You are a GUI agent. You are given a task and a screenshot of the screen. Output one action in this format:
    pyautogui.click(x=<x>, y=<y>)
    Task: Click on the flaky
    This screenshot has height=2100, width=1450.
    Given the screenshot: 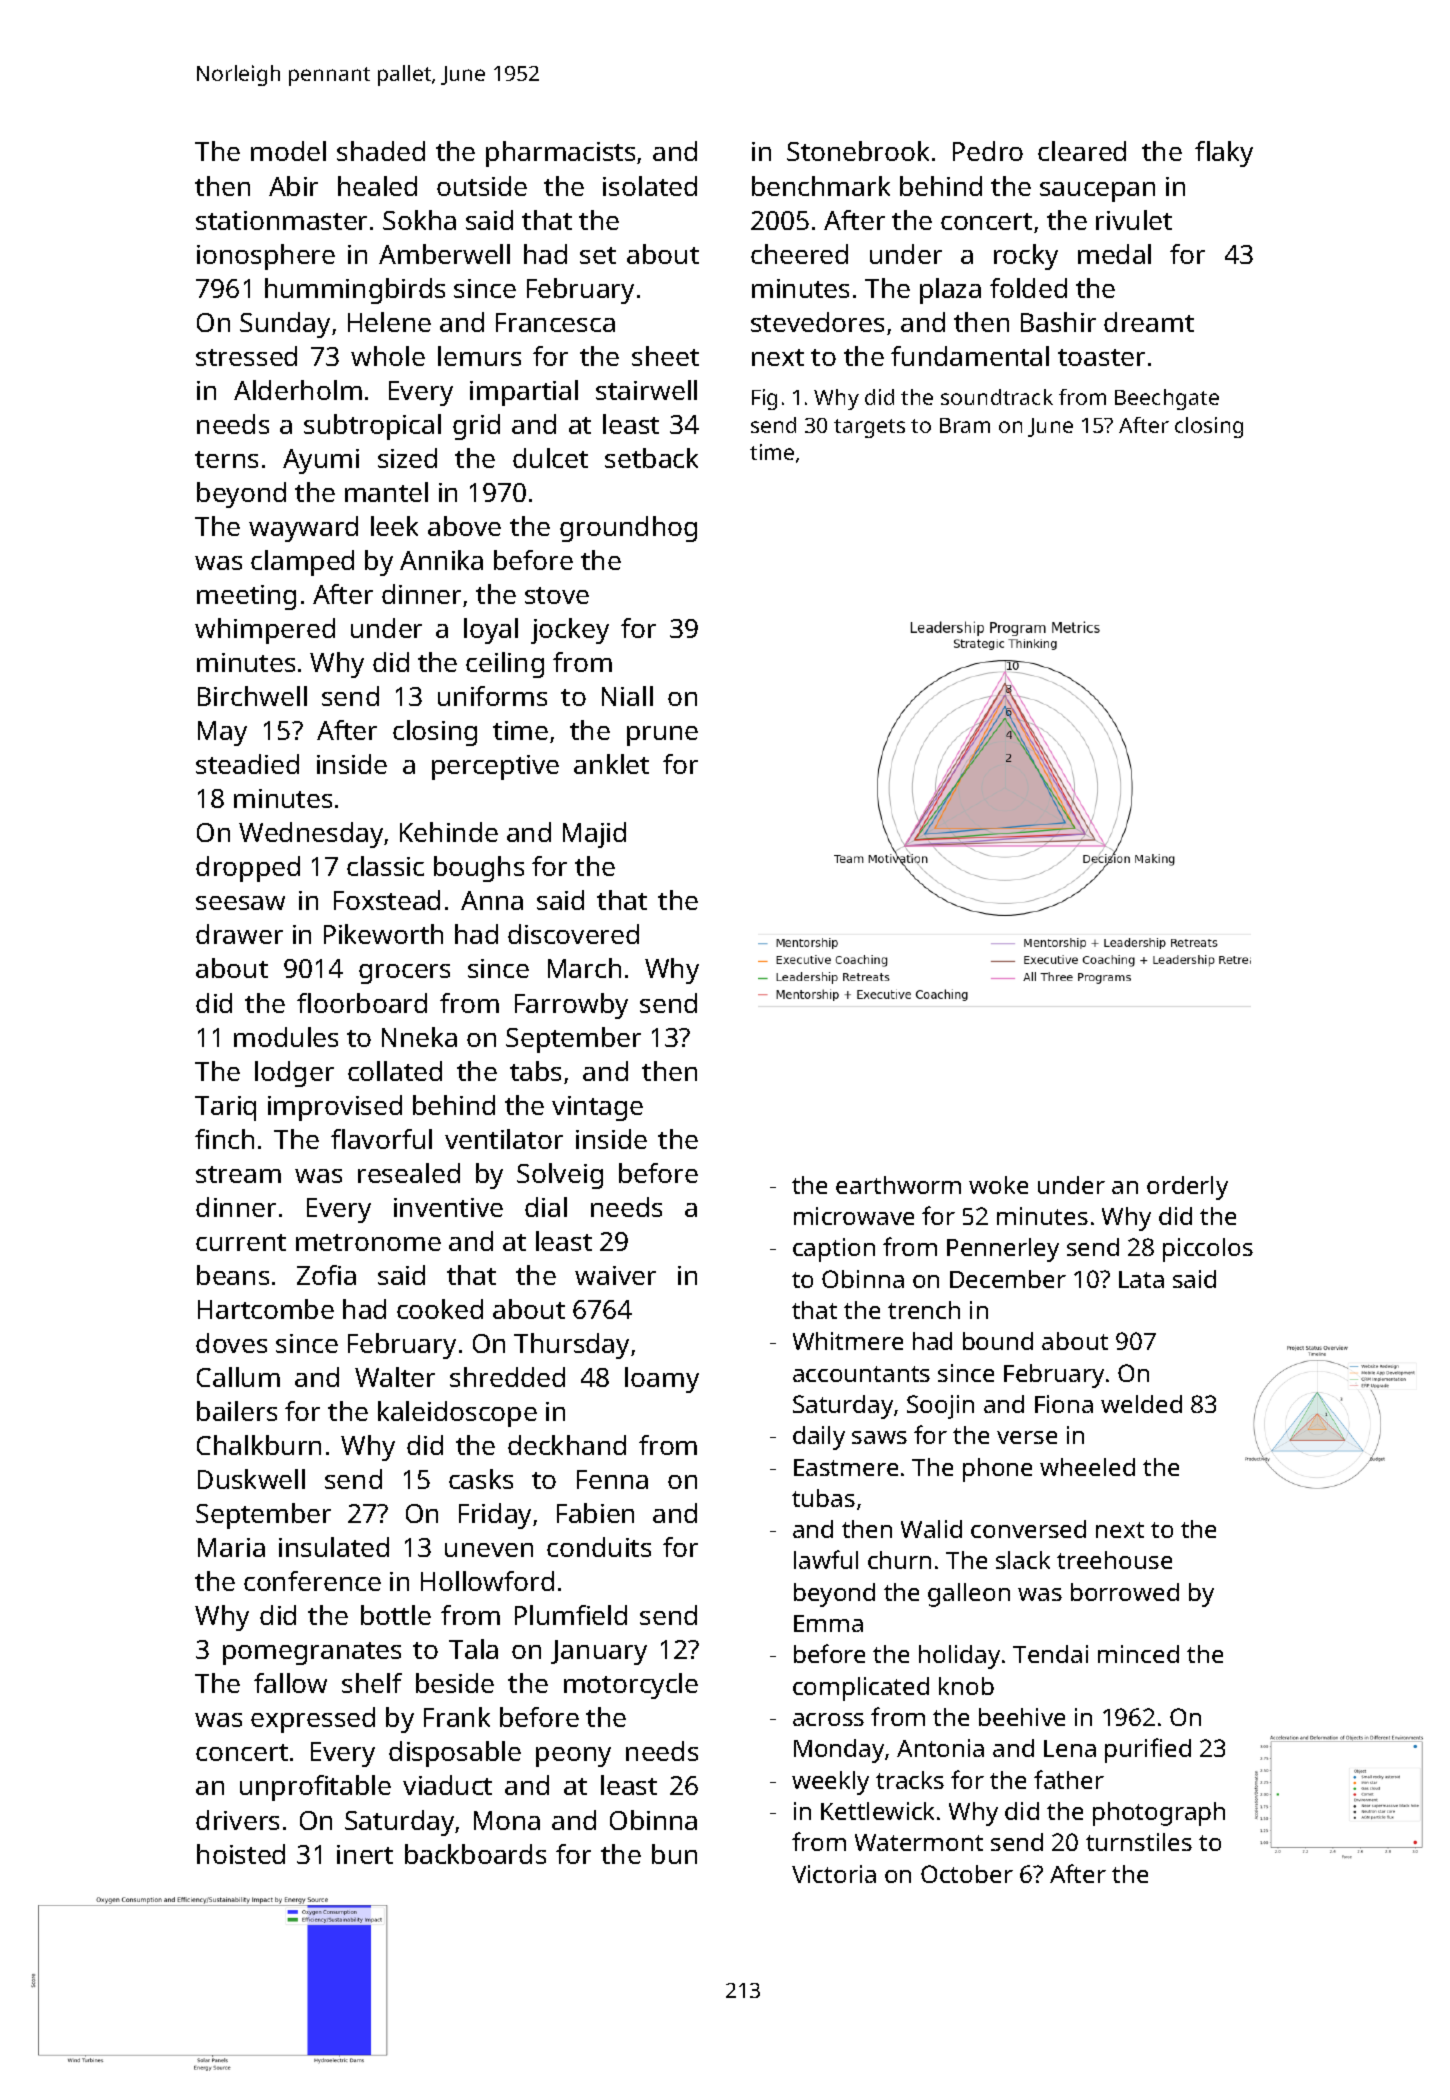 What is the action you would take?
    pyautogui.click(x=1224, y=154)
